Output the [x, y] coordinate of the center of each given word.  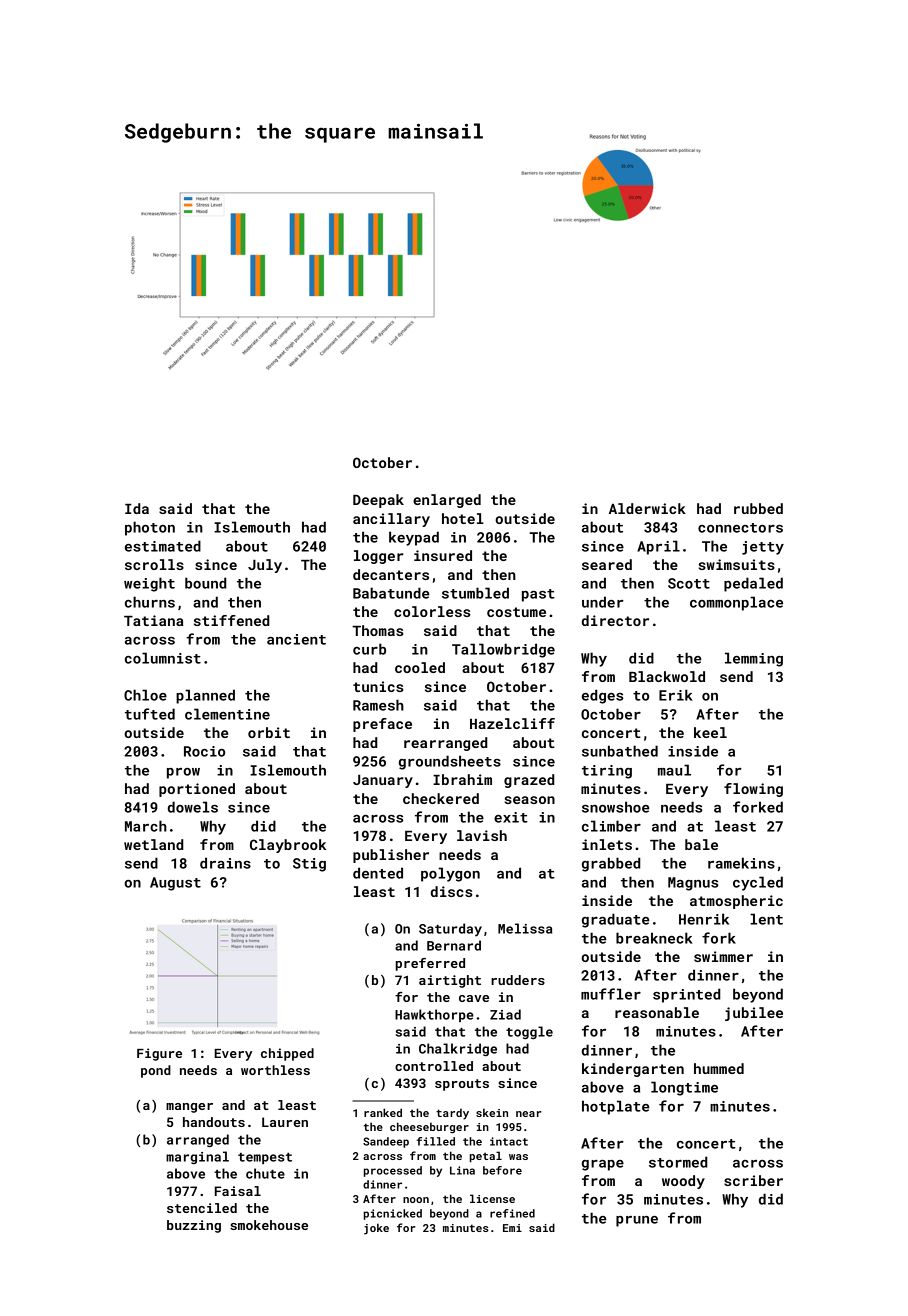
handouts [214, 1122]
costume [516, 612]
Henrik [704, 919]
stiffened [232, 620]
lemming [754, 659]
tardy [452, 1114]
